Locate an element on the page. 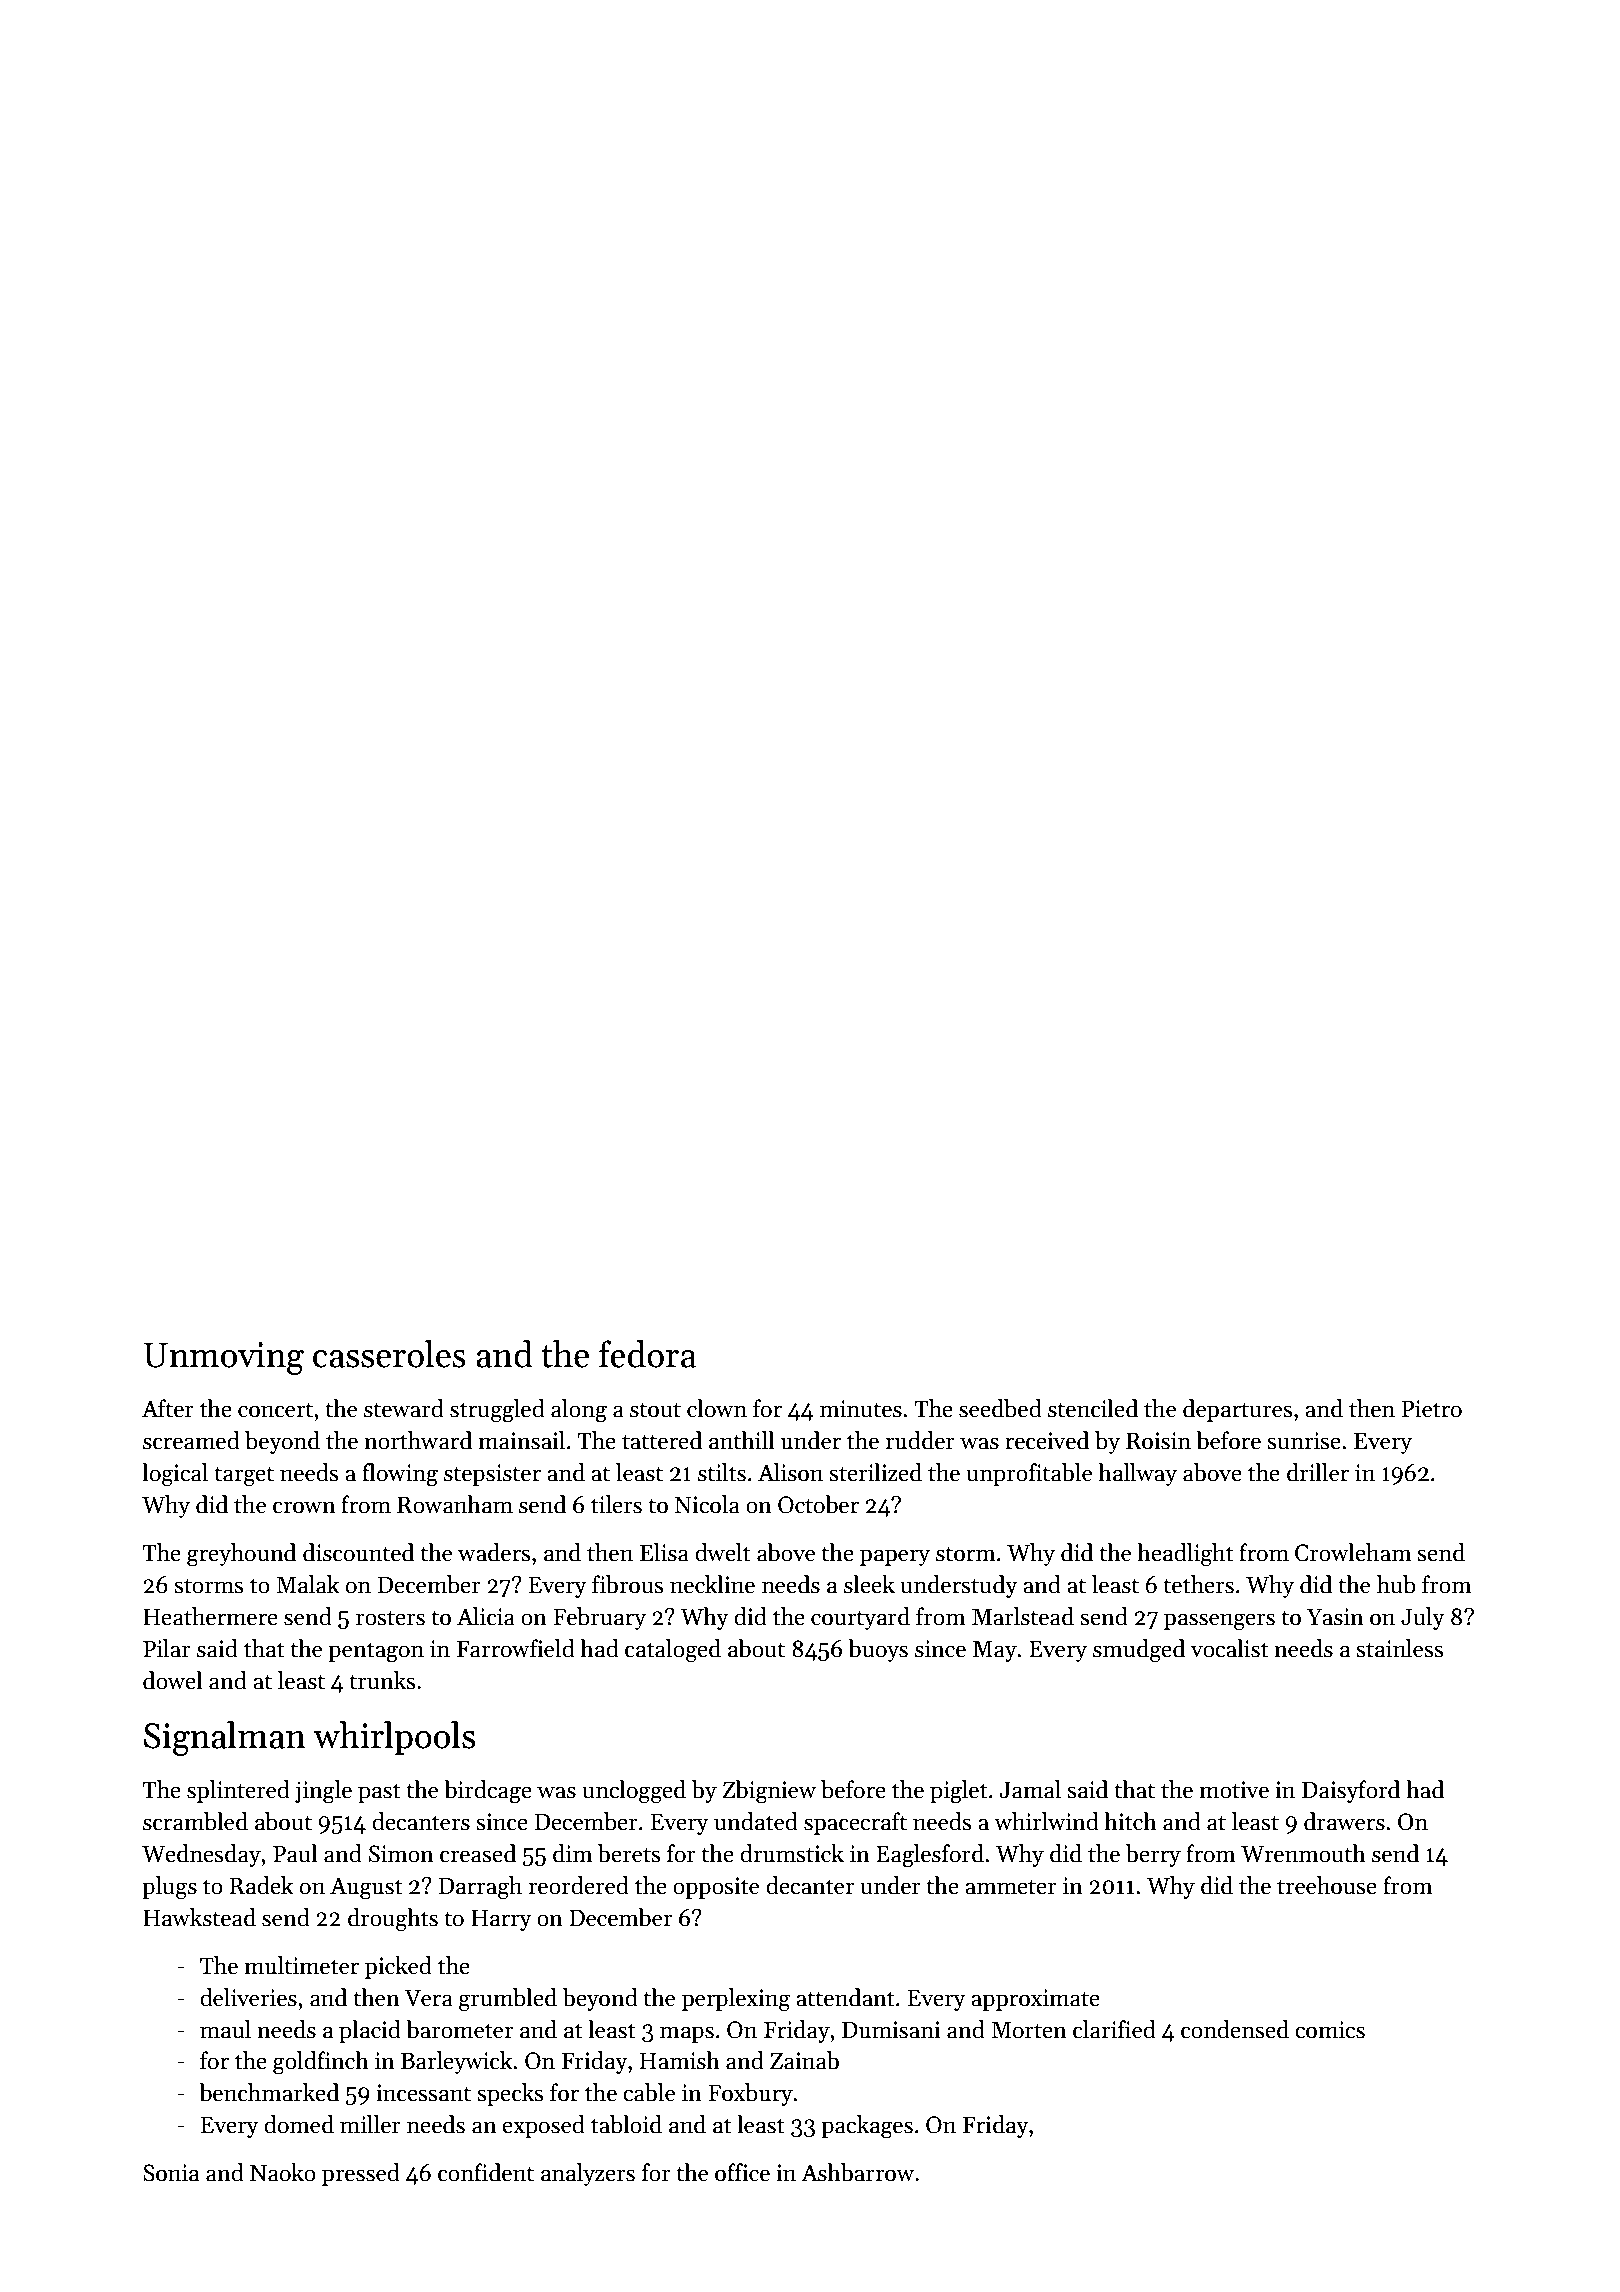 This page has width=1620, height=2292. screamed is located at coordinates (191, 1440).
